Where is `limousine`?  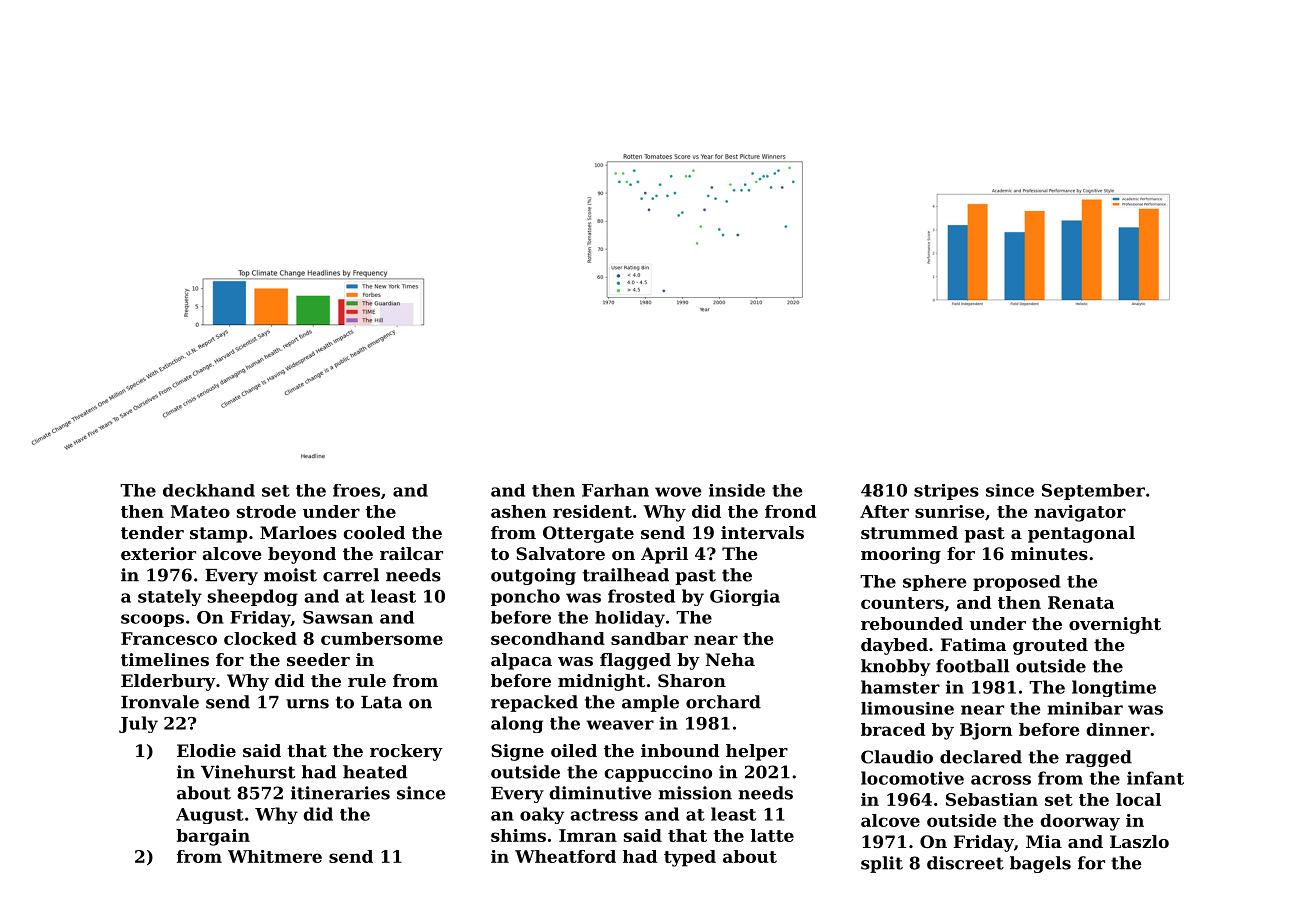
limousine is located at coordinates (907, 708).
